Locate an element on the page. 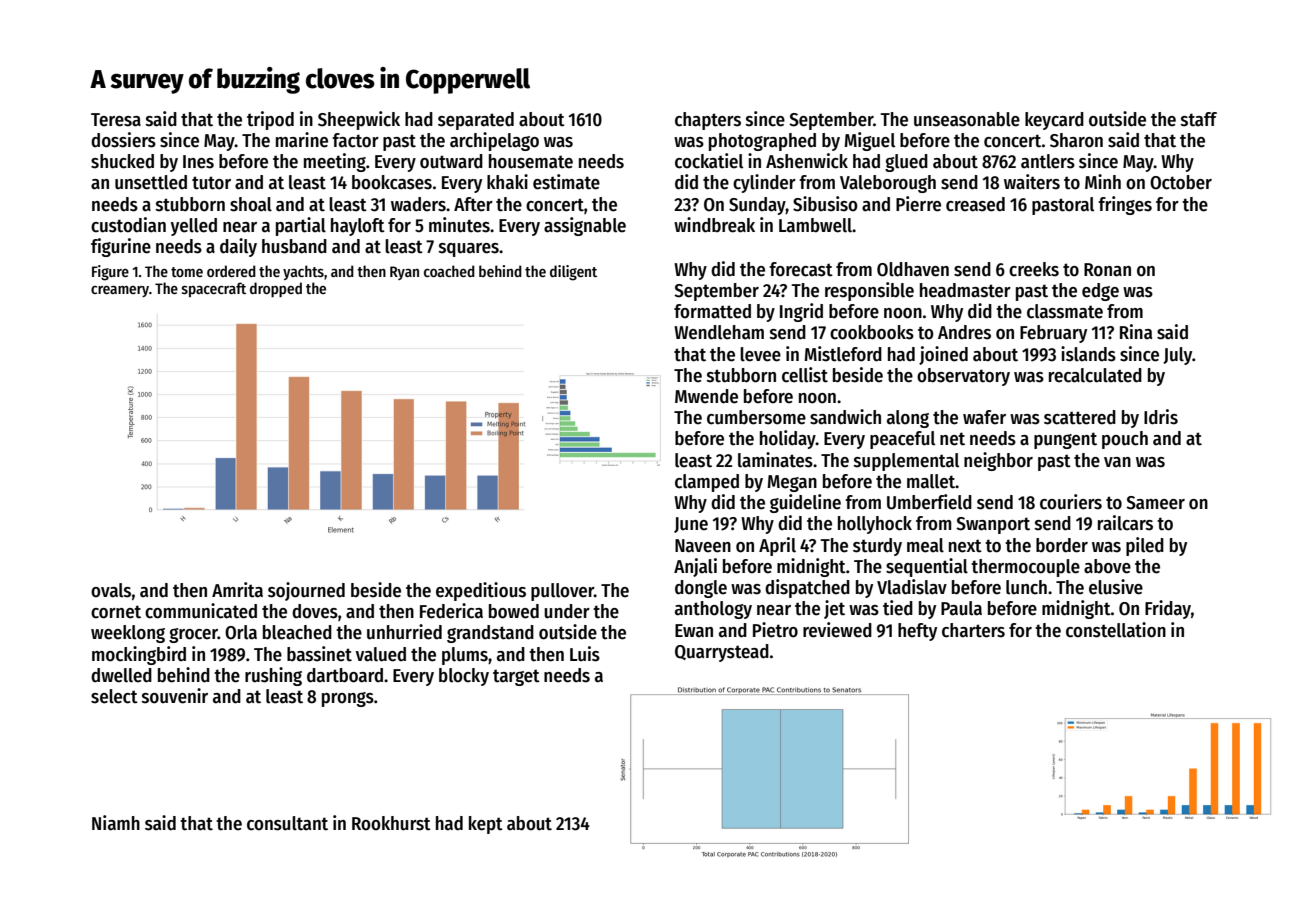 The width and height of the image is (1308, 924). recalculated is located at coordinates (1095, 375).
